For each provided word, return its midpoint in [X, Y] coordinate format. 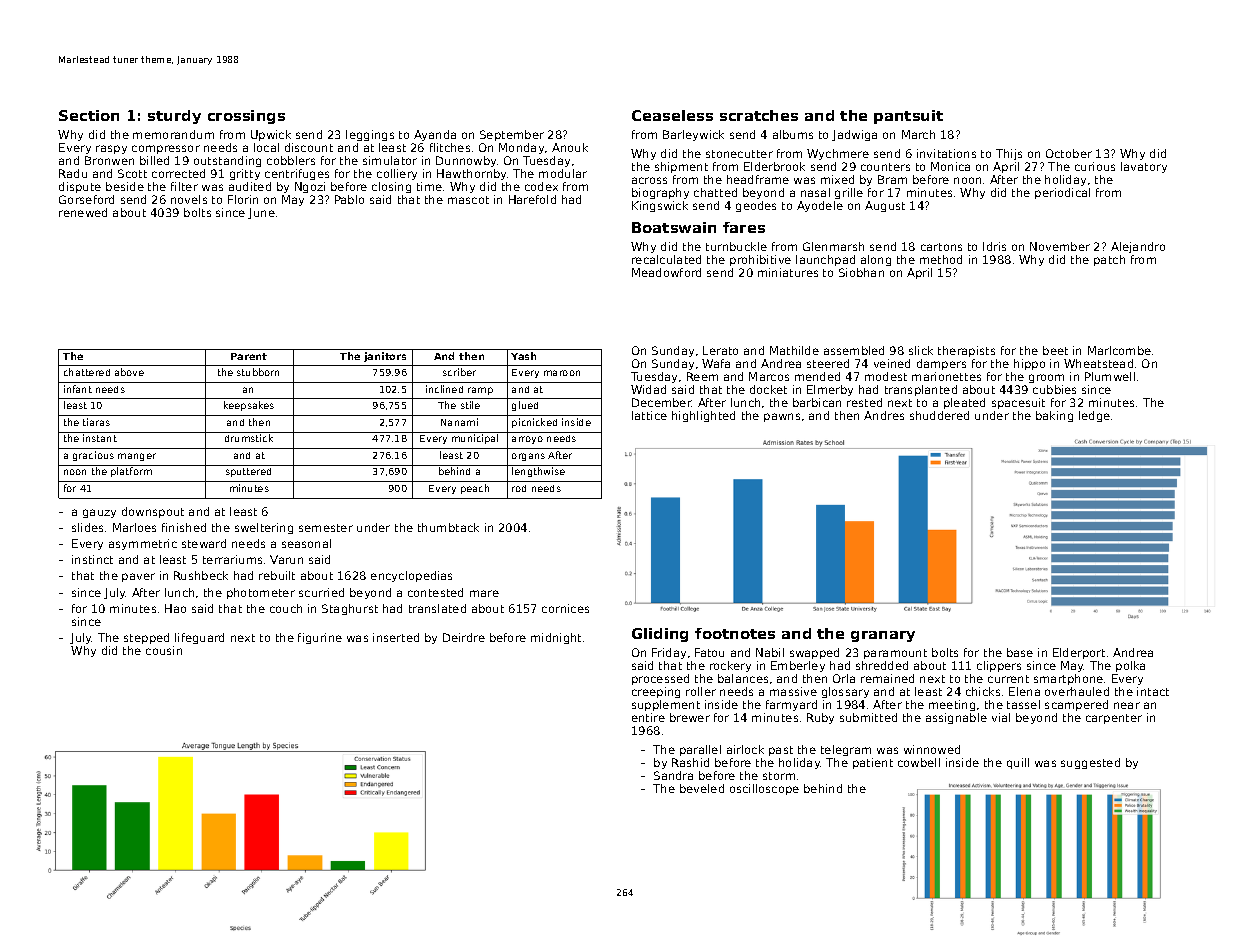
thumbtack [448, 527]
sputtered [248, 472]
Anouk [570, 147]
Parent [249, 356]
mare [484, 593]
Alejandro [1138, 247]
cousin [164, 650]
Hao [175, 608]
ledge [1094, 416]
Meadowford [666, 272]
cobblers [291, 160]
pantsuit [908, 117]
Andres [884, 415]
